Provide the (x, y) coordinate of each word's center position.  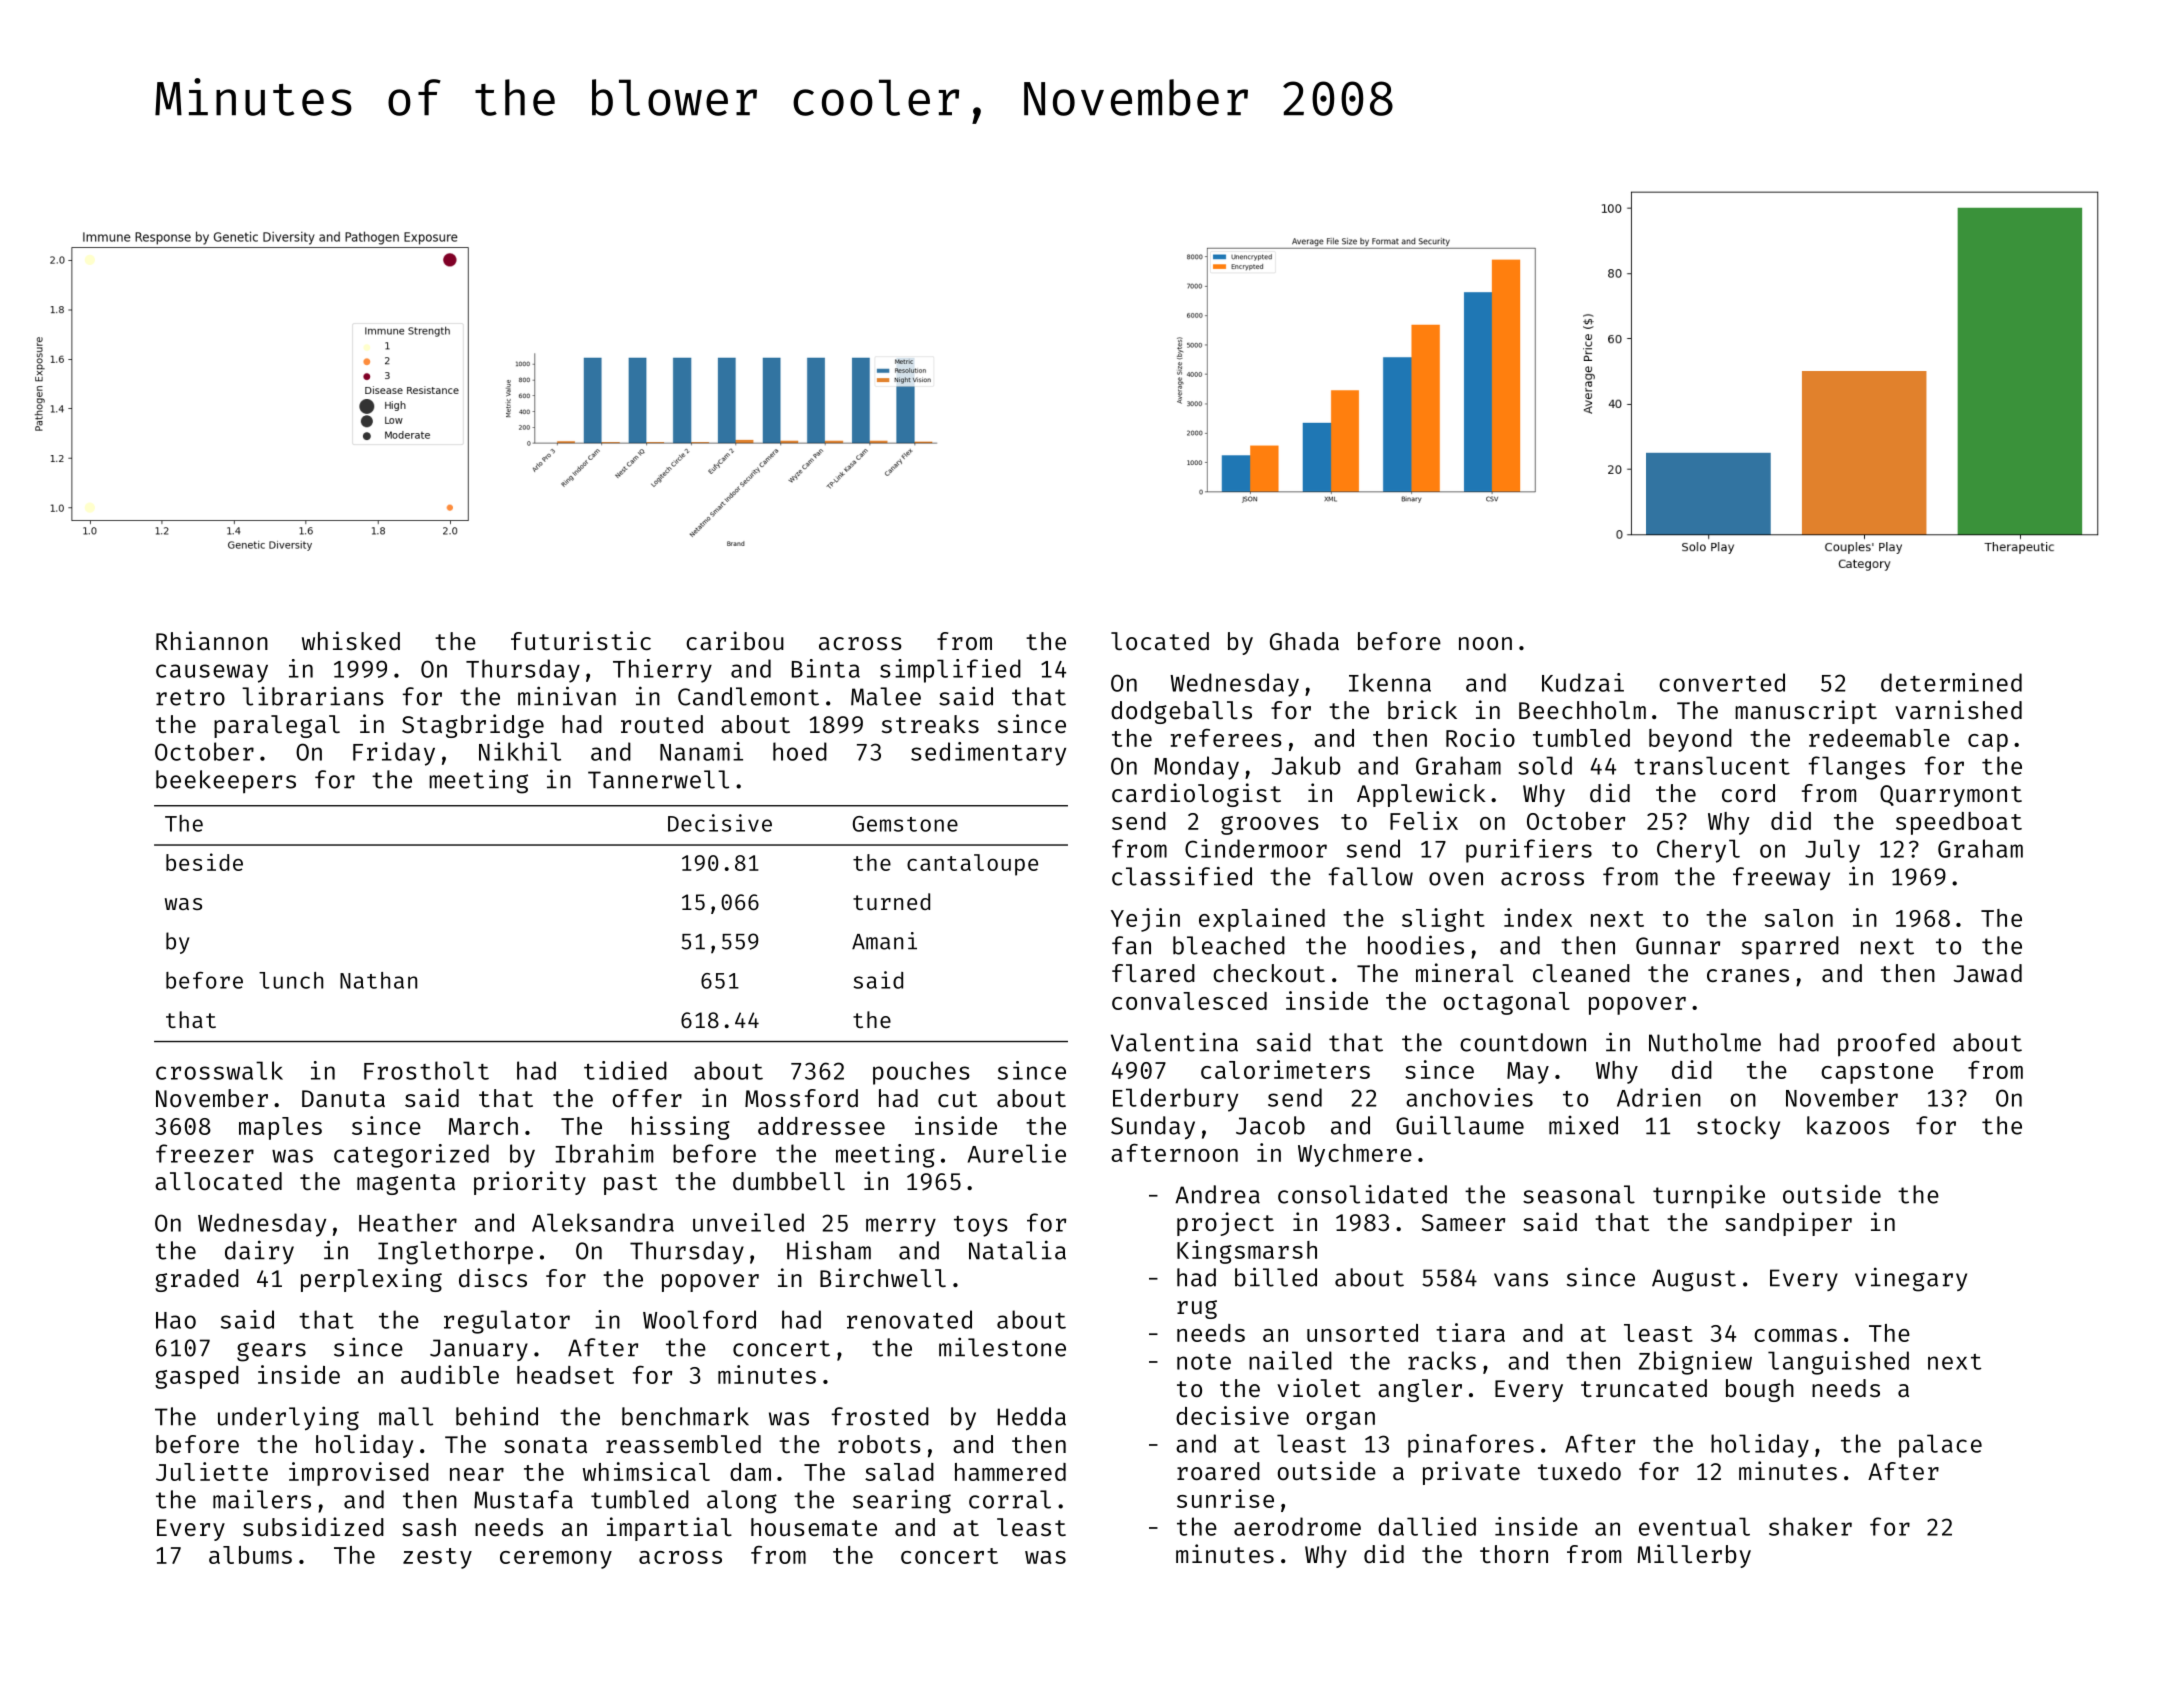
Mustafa (523, 1499)
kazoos (1848, 1125)
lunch (291, 980)
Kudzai (1583, 682)
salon (1799, 918)
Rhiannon (212, 640)
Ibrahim (604, 1153)
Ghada (1304, 641)
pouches (921, 1073)
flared (1153, 973)
